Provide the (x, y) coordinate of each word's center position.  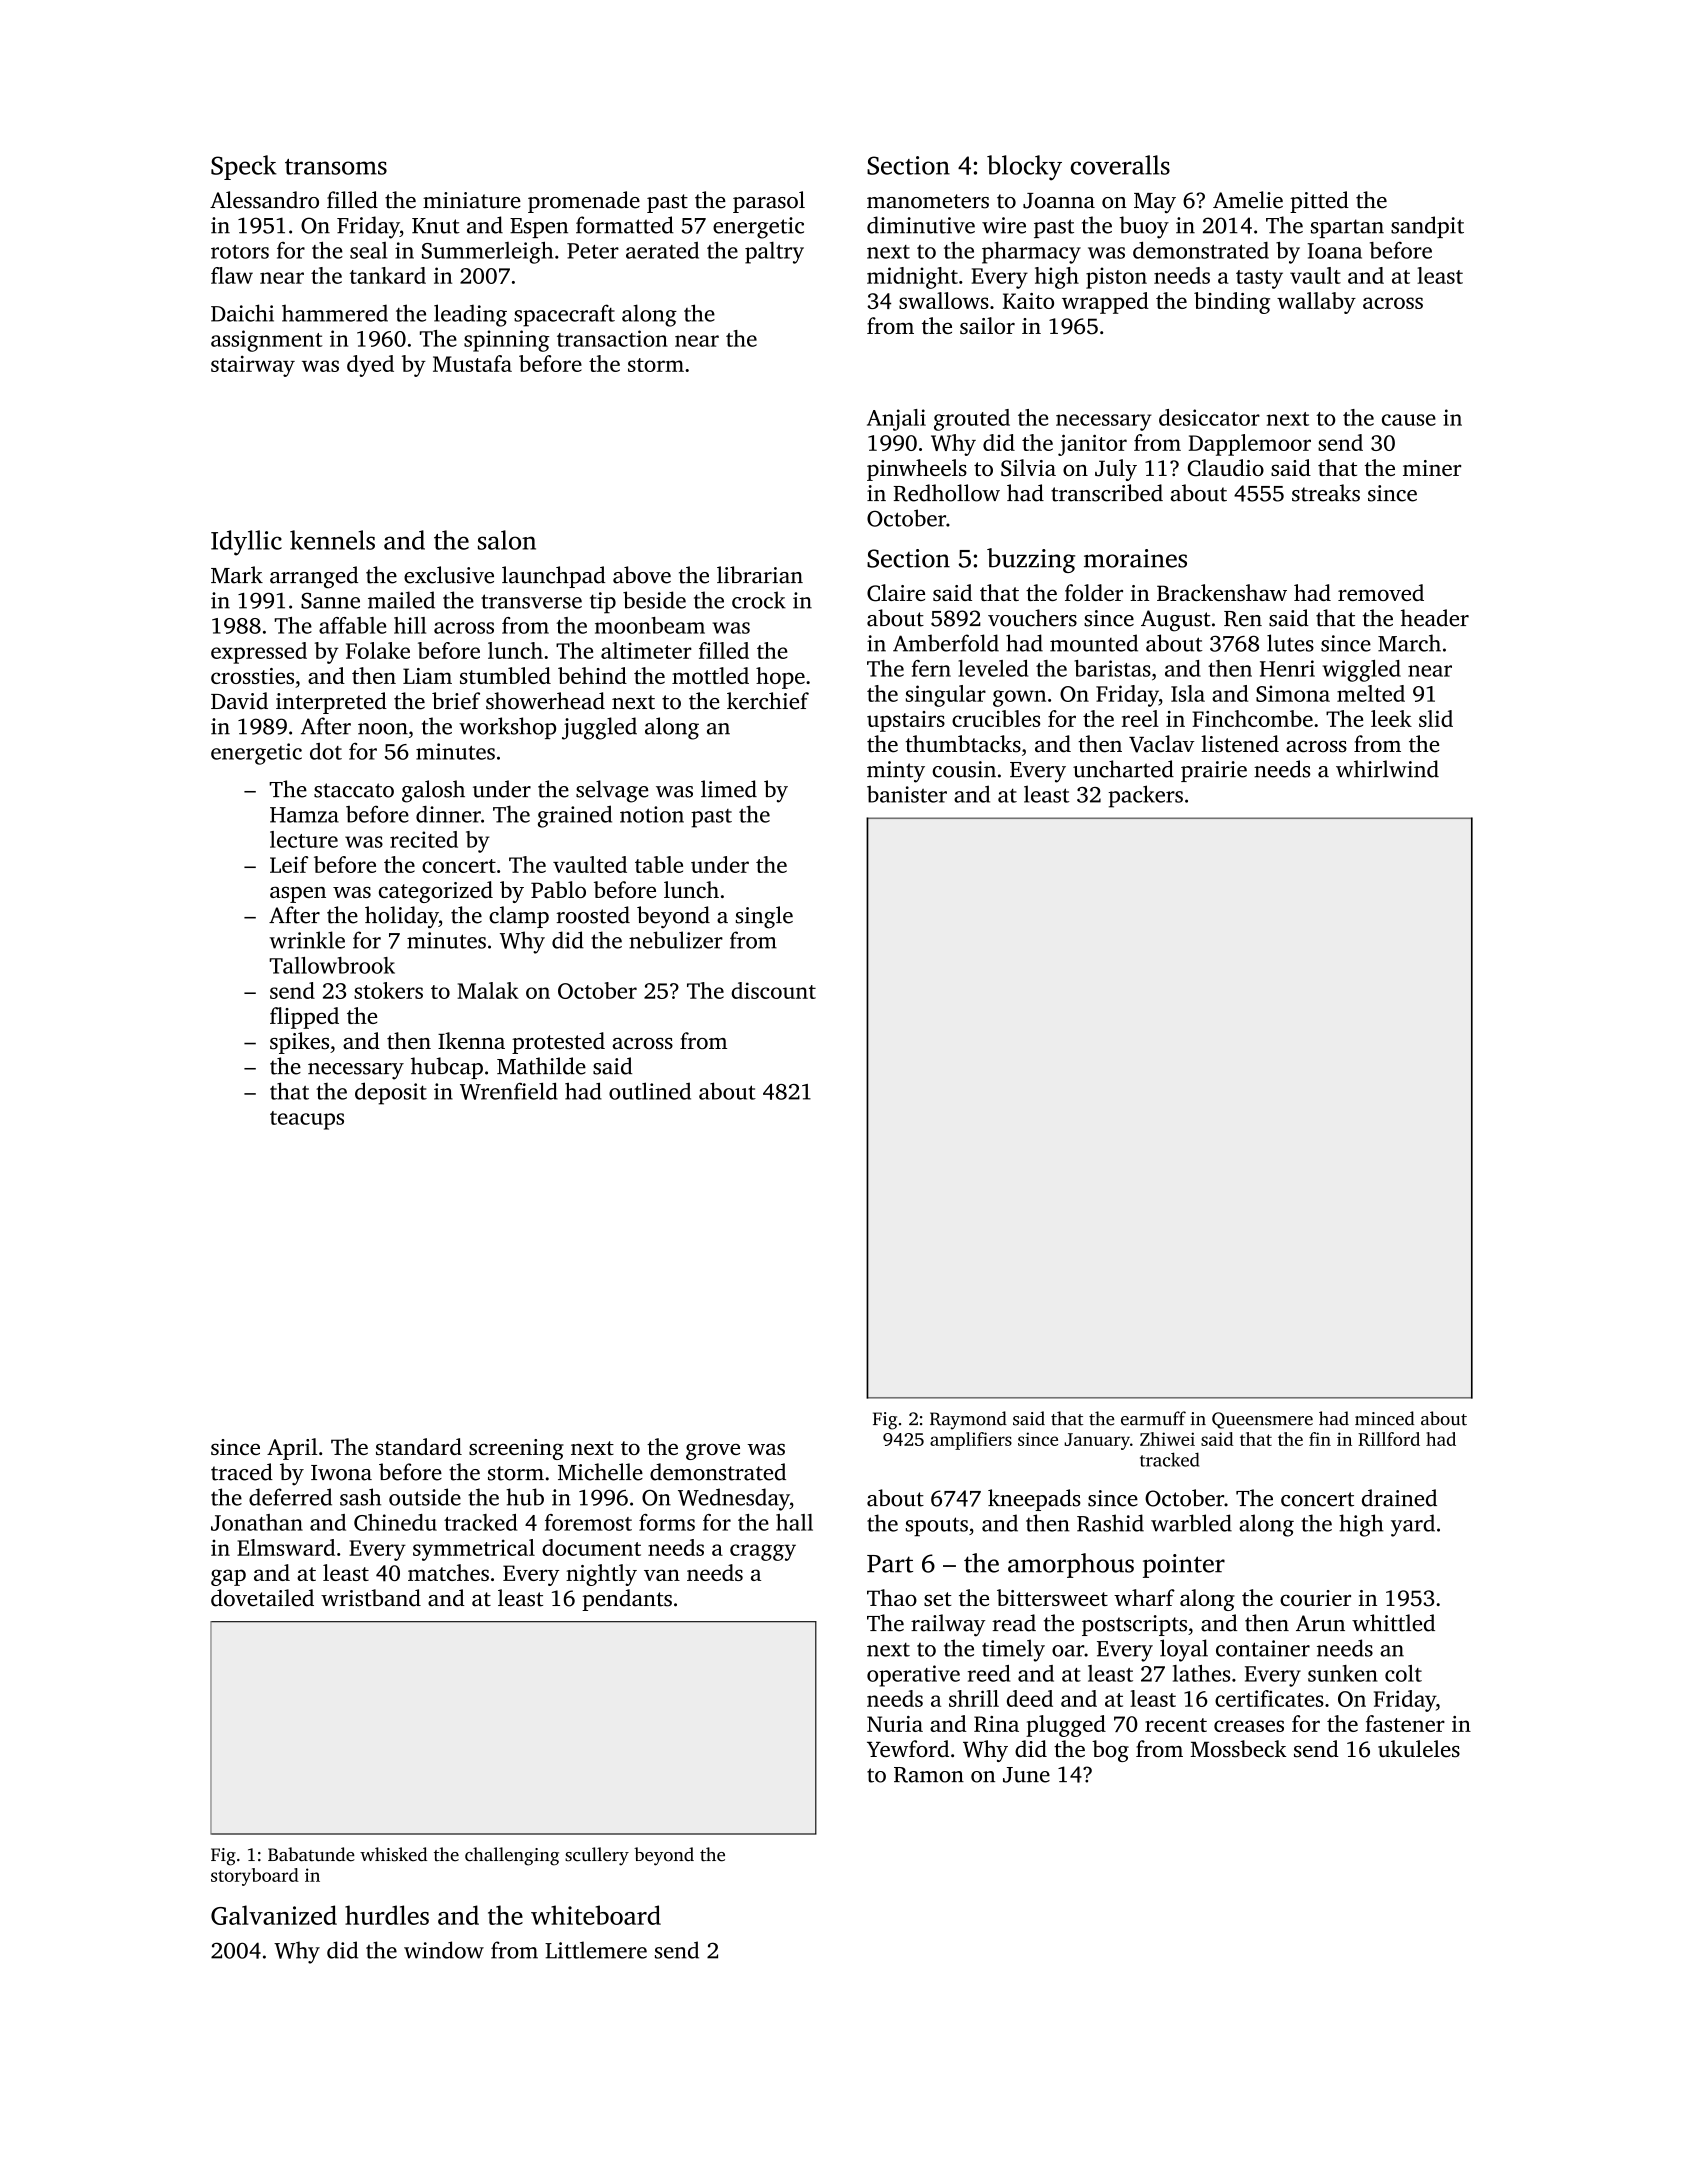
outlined (650, 1091)
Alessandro (264, 200)
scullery (597, 1856)
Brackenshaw (1222, 592)
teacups (307, 1120)
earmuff (1153, 1418)
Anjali (896, 420)
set (938, 1599)
